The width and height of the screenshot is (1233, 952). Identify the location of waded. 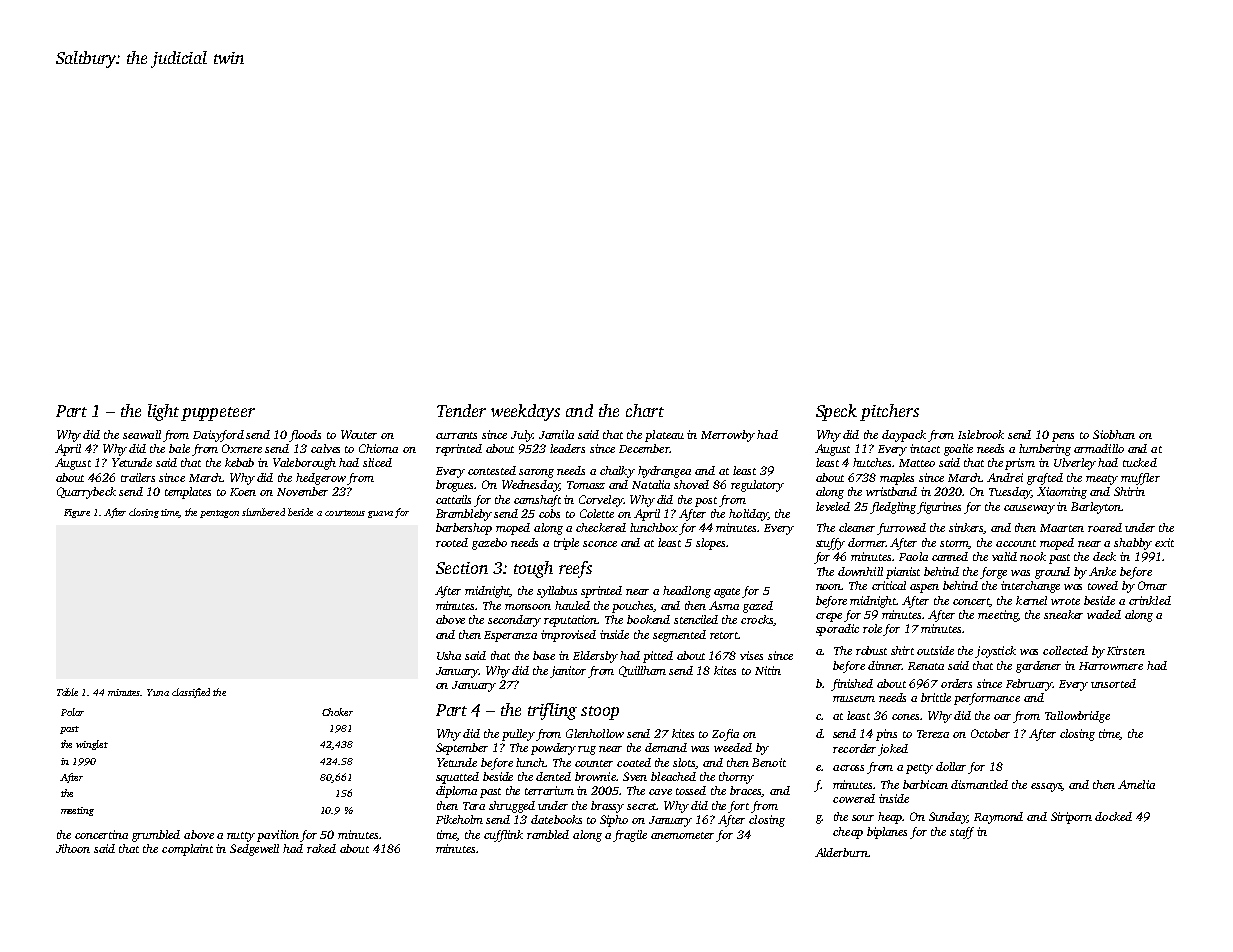
(1104, 614).
